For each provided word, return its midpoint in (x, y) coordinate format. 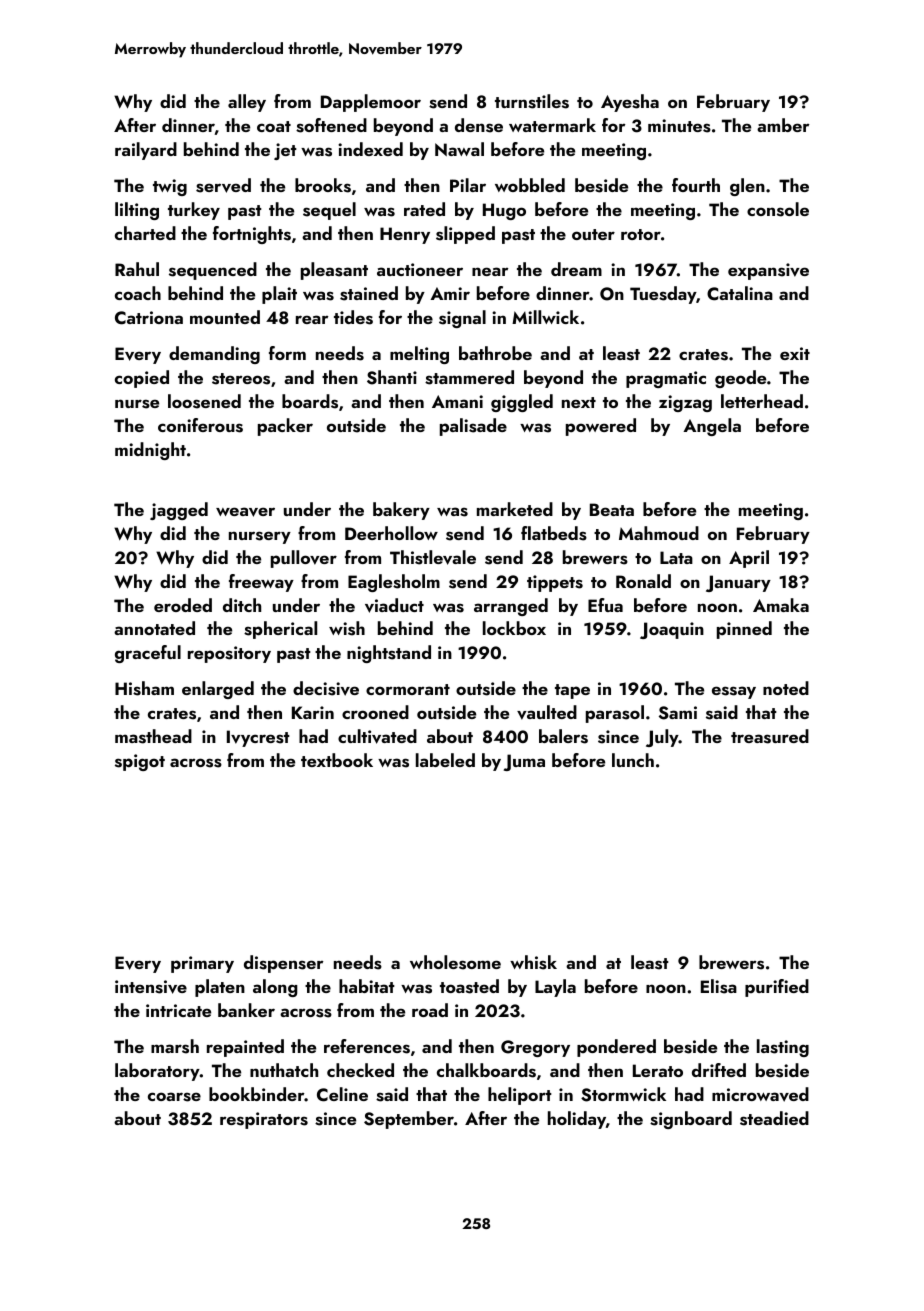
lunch (633, 760)
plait (279, 295)
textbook (337, 760)
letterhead (762, 401)
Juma (524, 762)
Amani (457, 401)
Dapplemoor (371, 103)
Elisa (719, 986)
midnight (150, 451)
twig (170, 187)
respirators (264, 1120)
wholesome (455, 962)
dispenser (283, 964)
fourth (696, 185)
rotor (641, 234)
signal (462, 319)
